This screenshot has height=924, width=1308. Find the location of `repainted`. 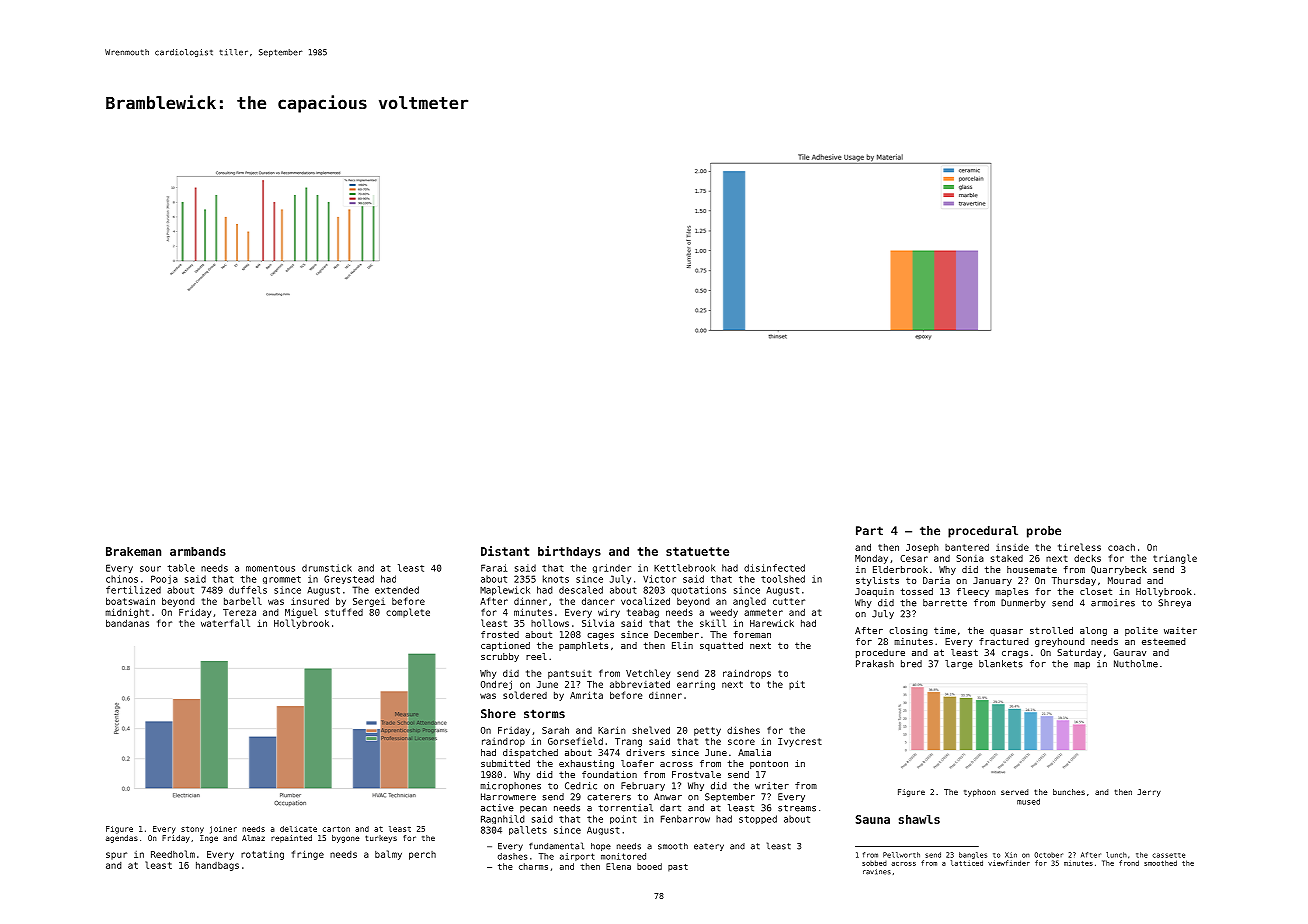

repainted is located at coordinates (291, 839).
